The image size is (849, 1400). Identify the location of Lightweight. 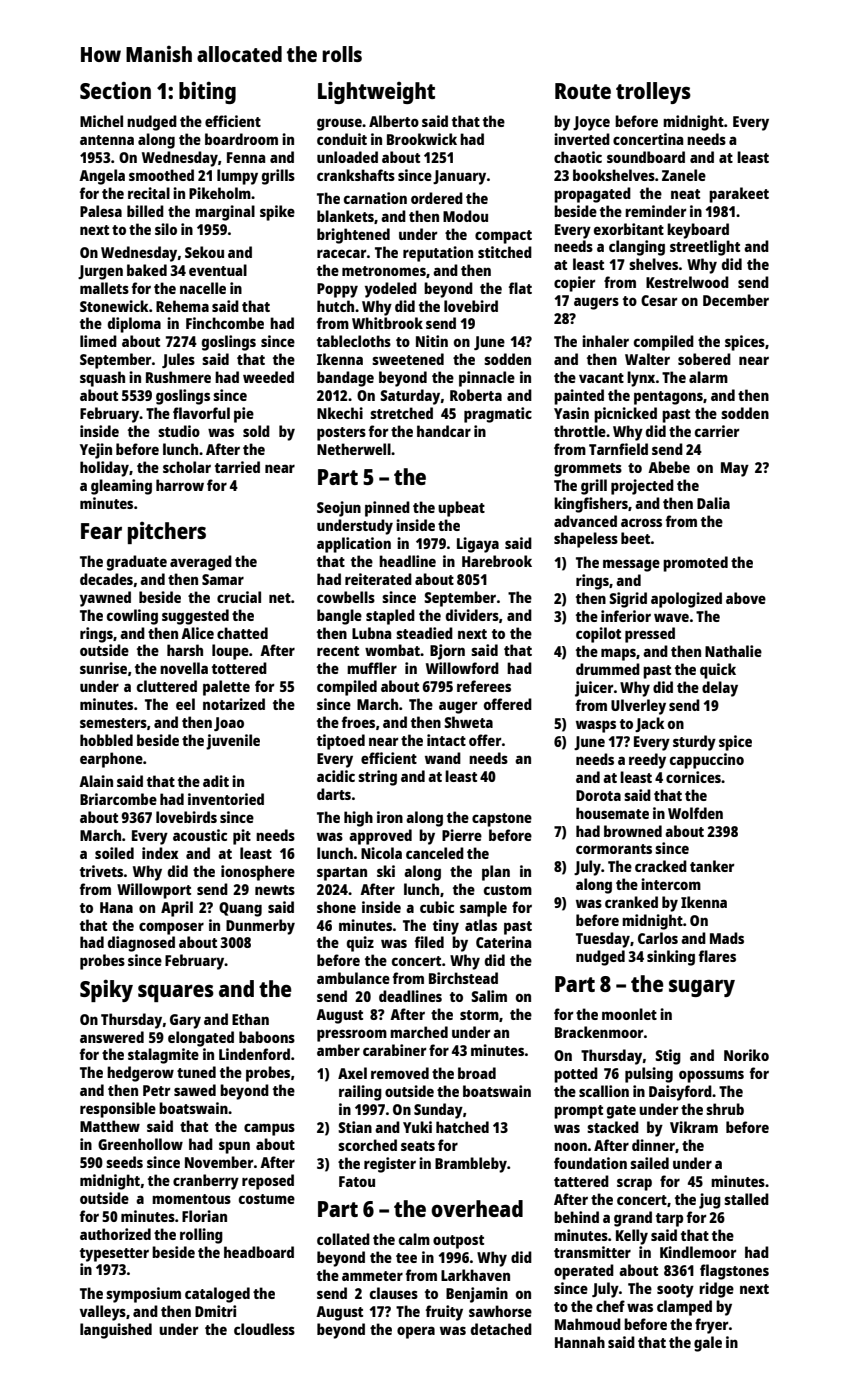
(376, 92).
